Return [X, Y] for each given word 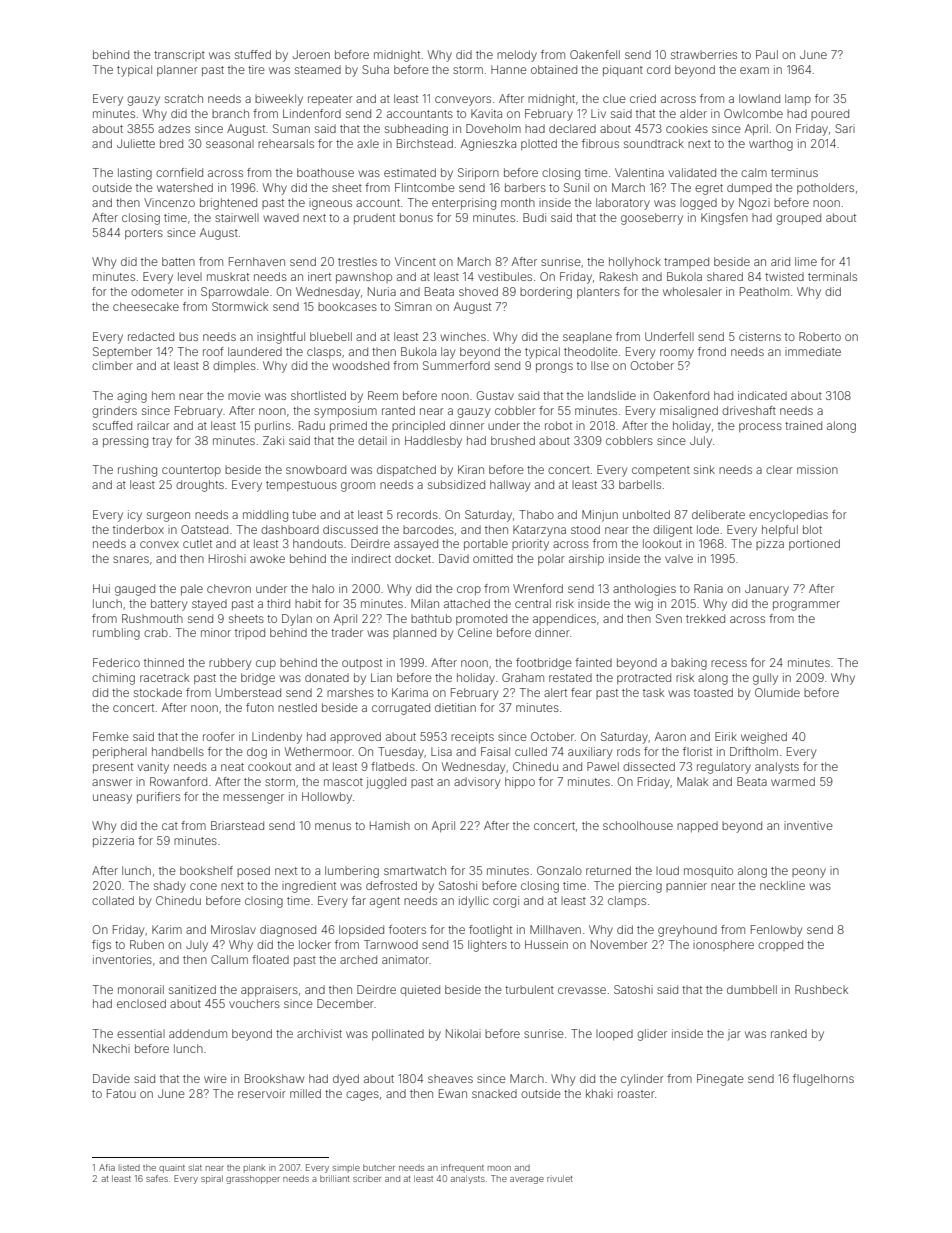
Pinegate [720, 1080]
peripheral [120, 752]
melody [517, 56]
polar [551, 560]
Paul [767, 54]
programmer [806, 606]
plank [254, 1168]
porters [144, 234]
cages [362, 1096]
